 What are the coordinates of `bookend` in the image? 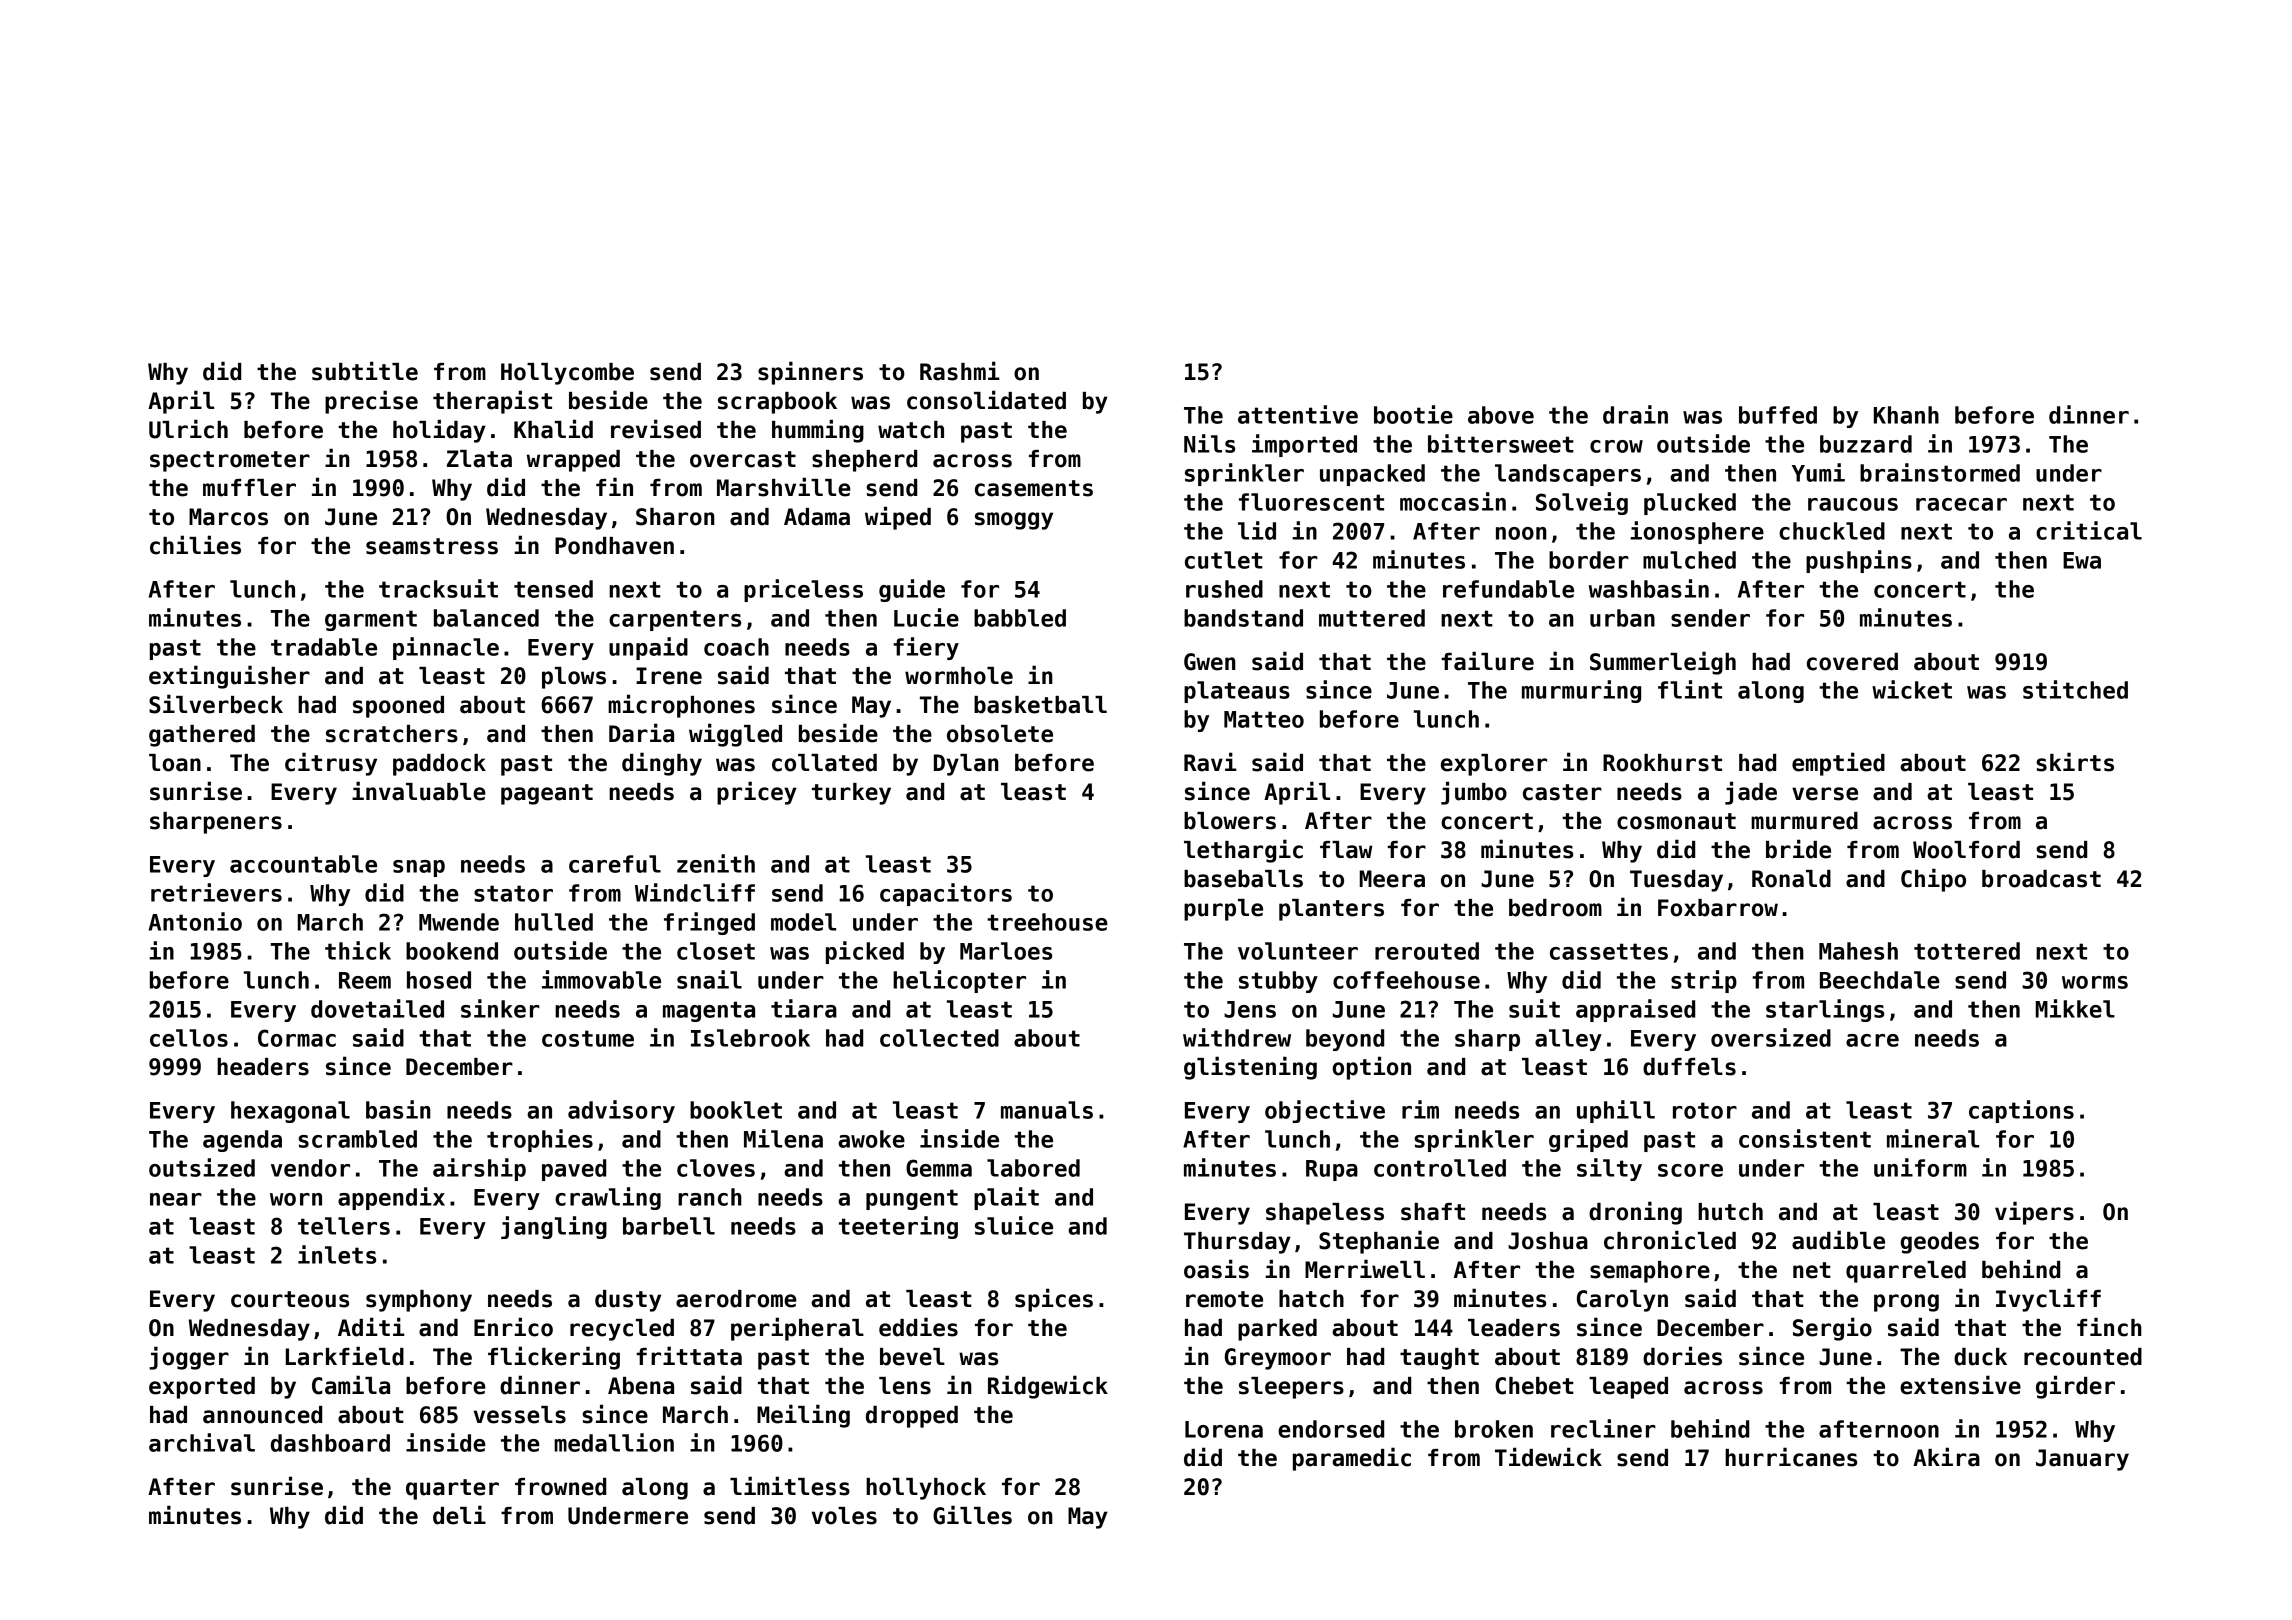 It's located at (452, 951).
